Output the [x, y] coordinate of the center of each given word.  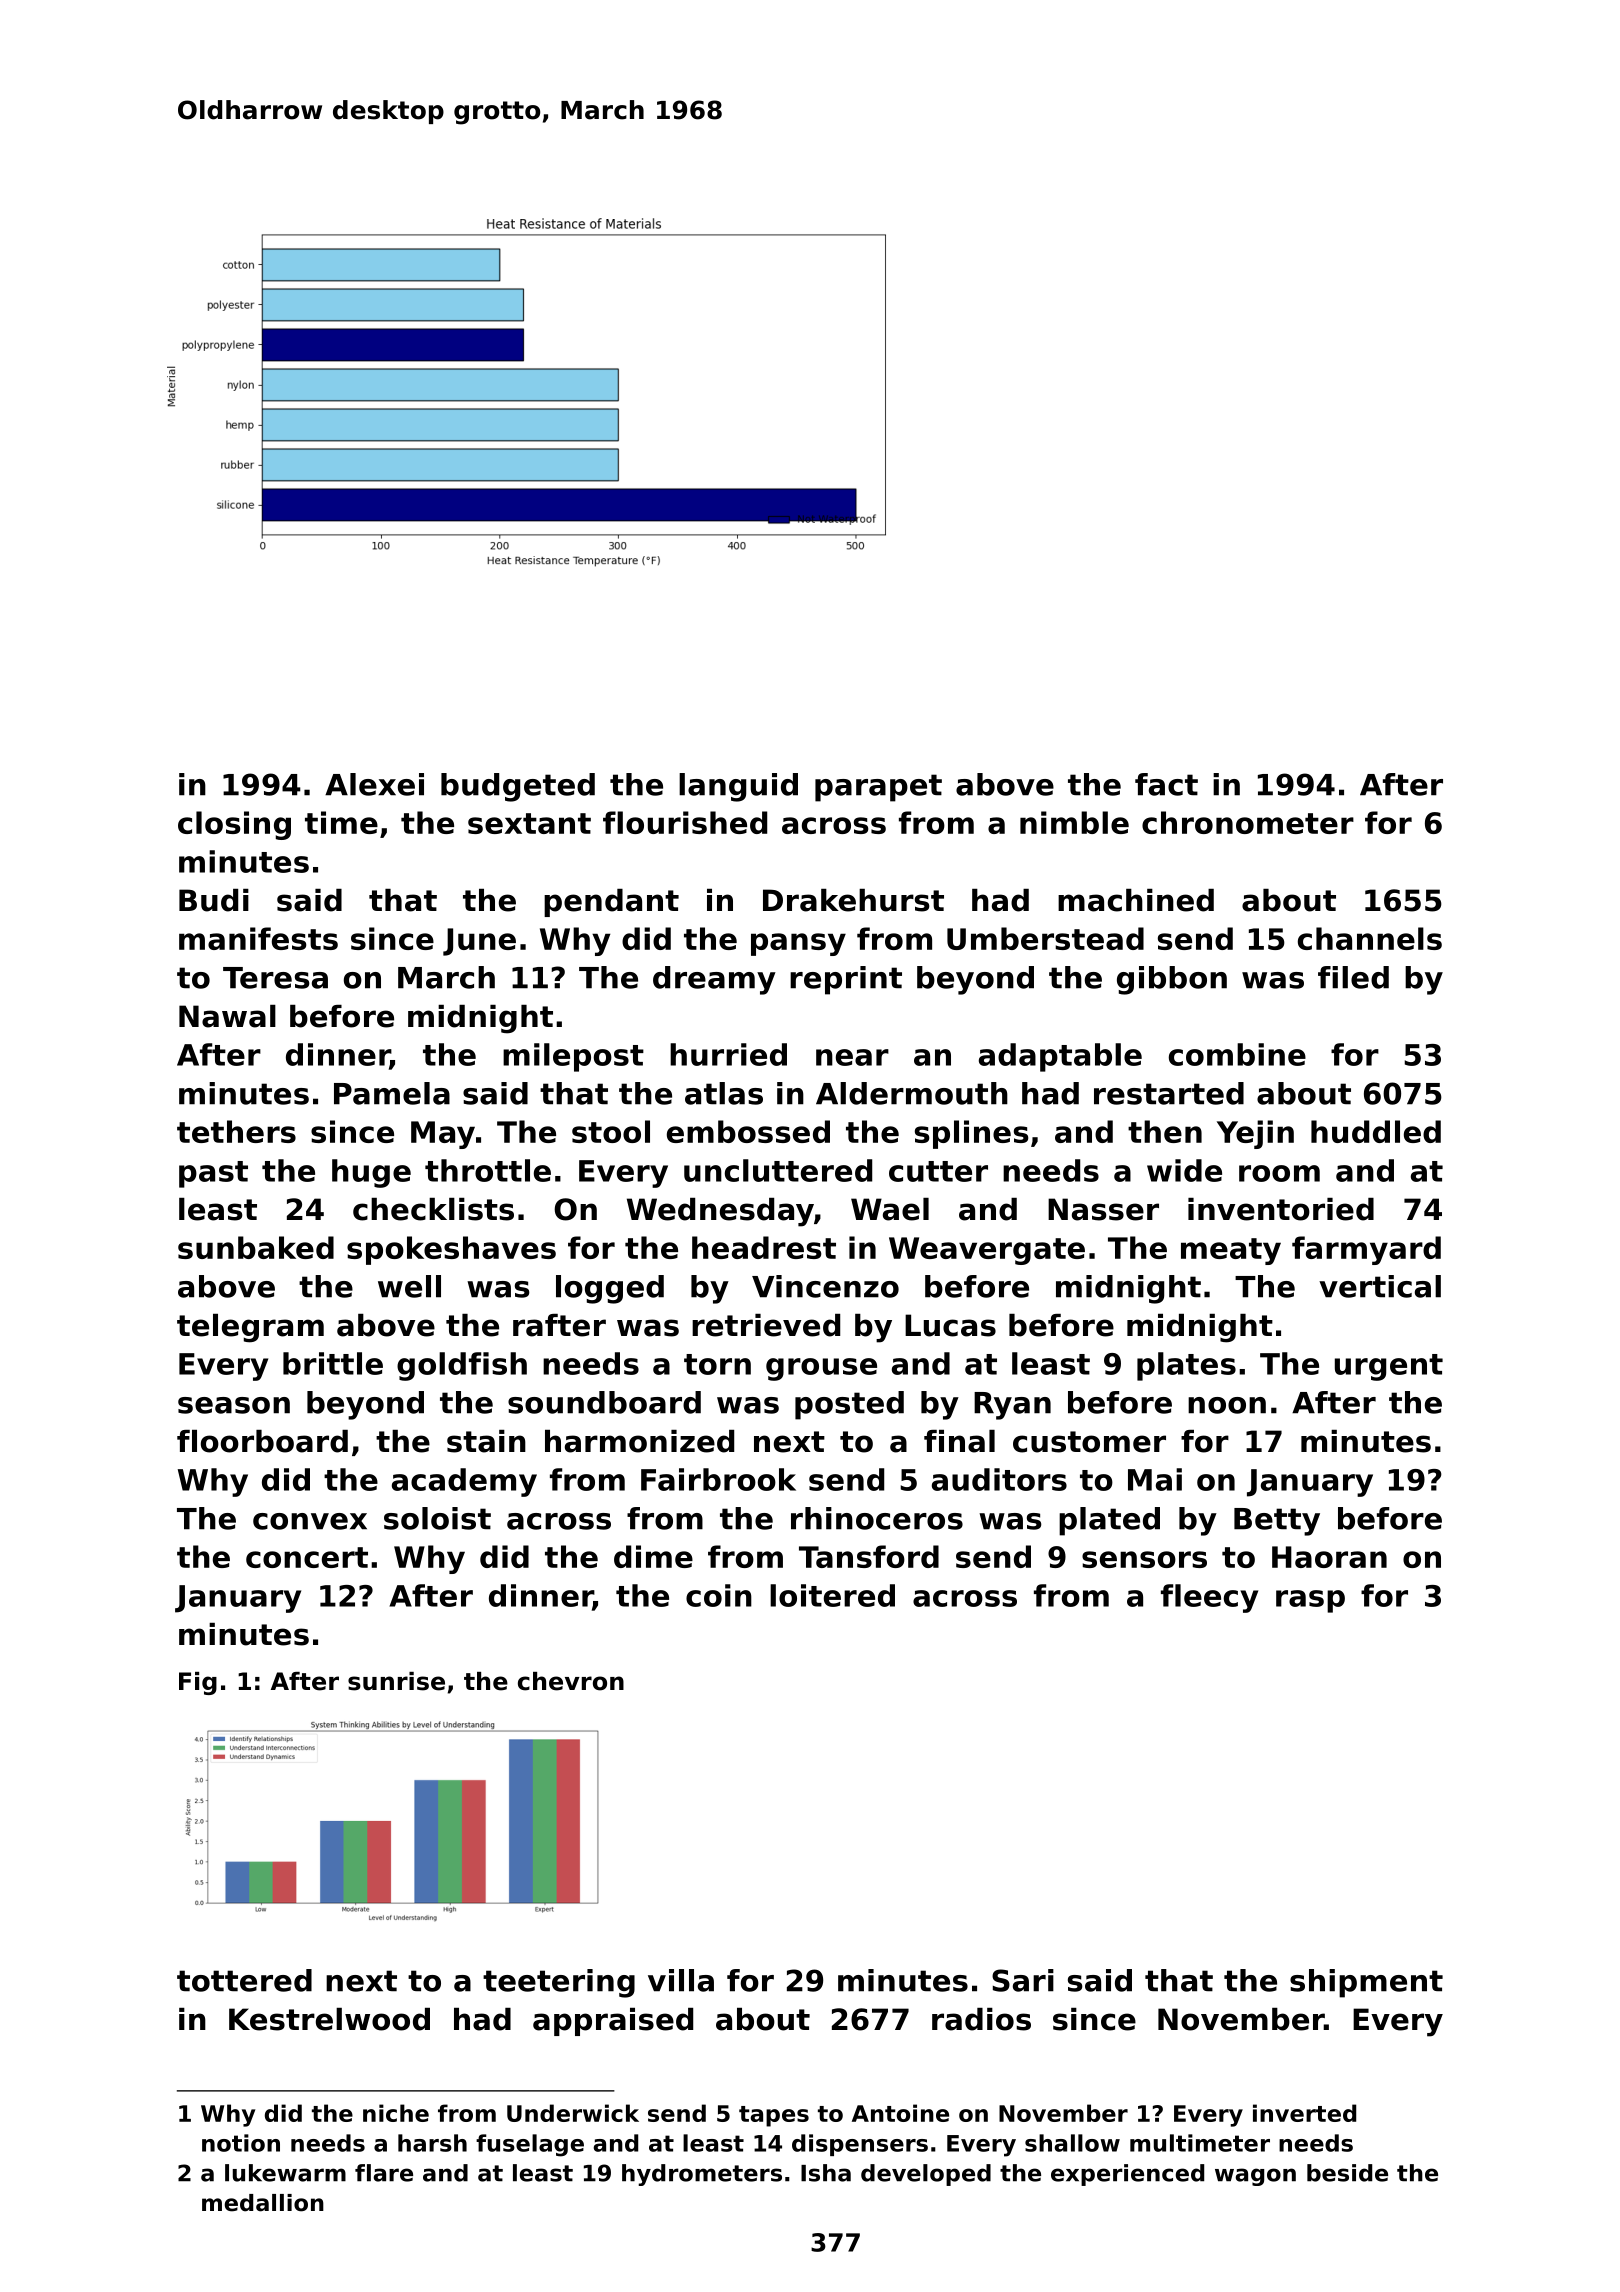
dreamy [714, 980]
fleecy [1209, 1598]
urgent [1389, 1367]
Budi [214, 900]
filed [1353, 977]
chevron [571, 1681]
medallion [263, 2203]
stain [486, 1441]
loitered [832, 1595]
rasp [1310, 1601]
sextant [529, 823]
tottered [244, 1980]
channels [1370, 938]
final [959, 1441]
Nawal [227, 1016]
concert [307, 1557]
